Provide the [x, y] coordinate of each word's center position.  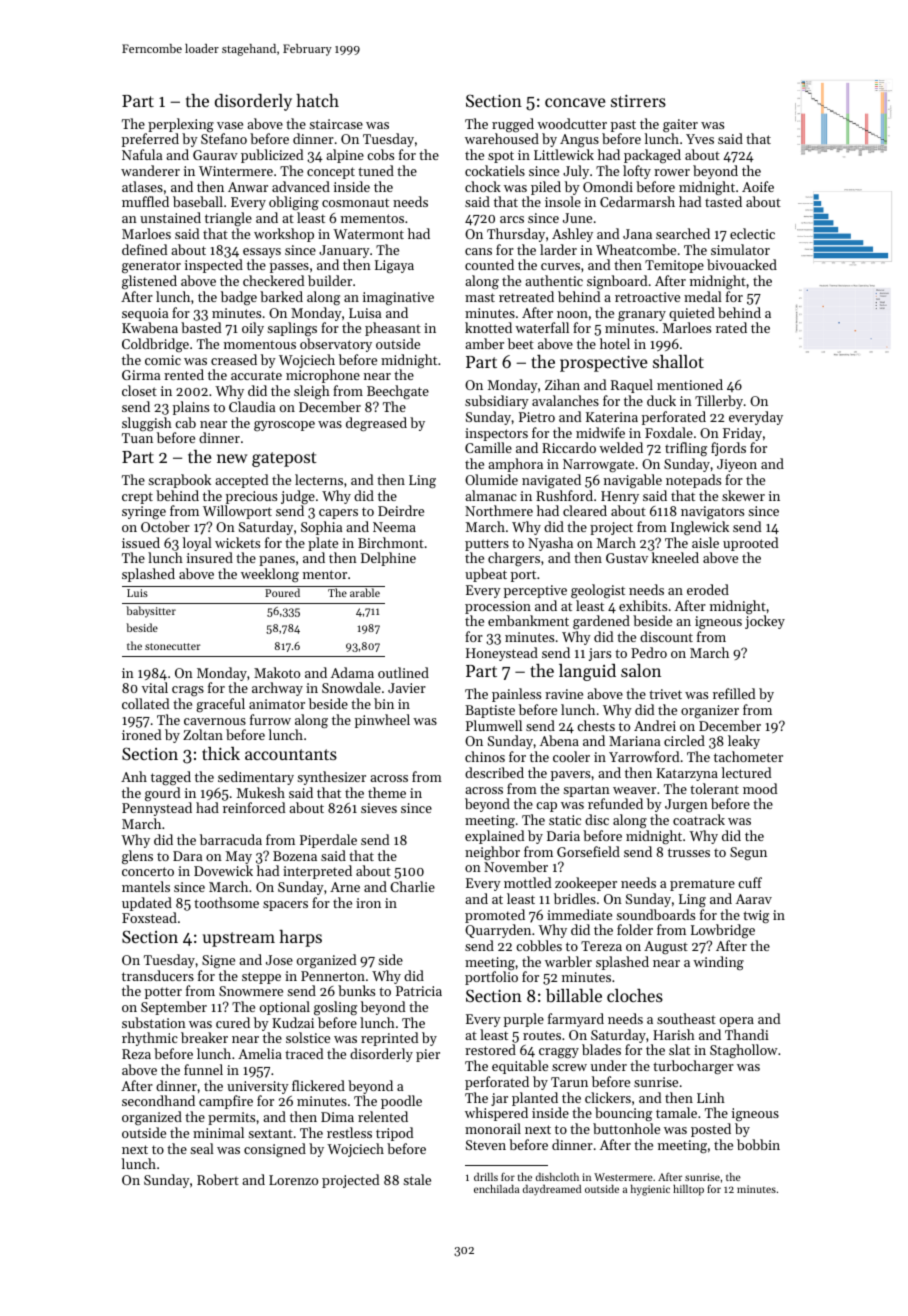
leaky [744, 742]
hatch [317, 100]
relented [383, 1116]
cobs [380, 154]
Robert [218, 1179]
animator [277, 704]
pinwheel [382, 721]
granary [642, 316]
